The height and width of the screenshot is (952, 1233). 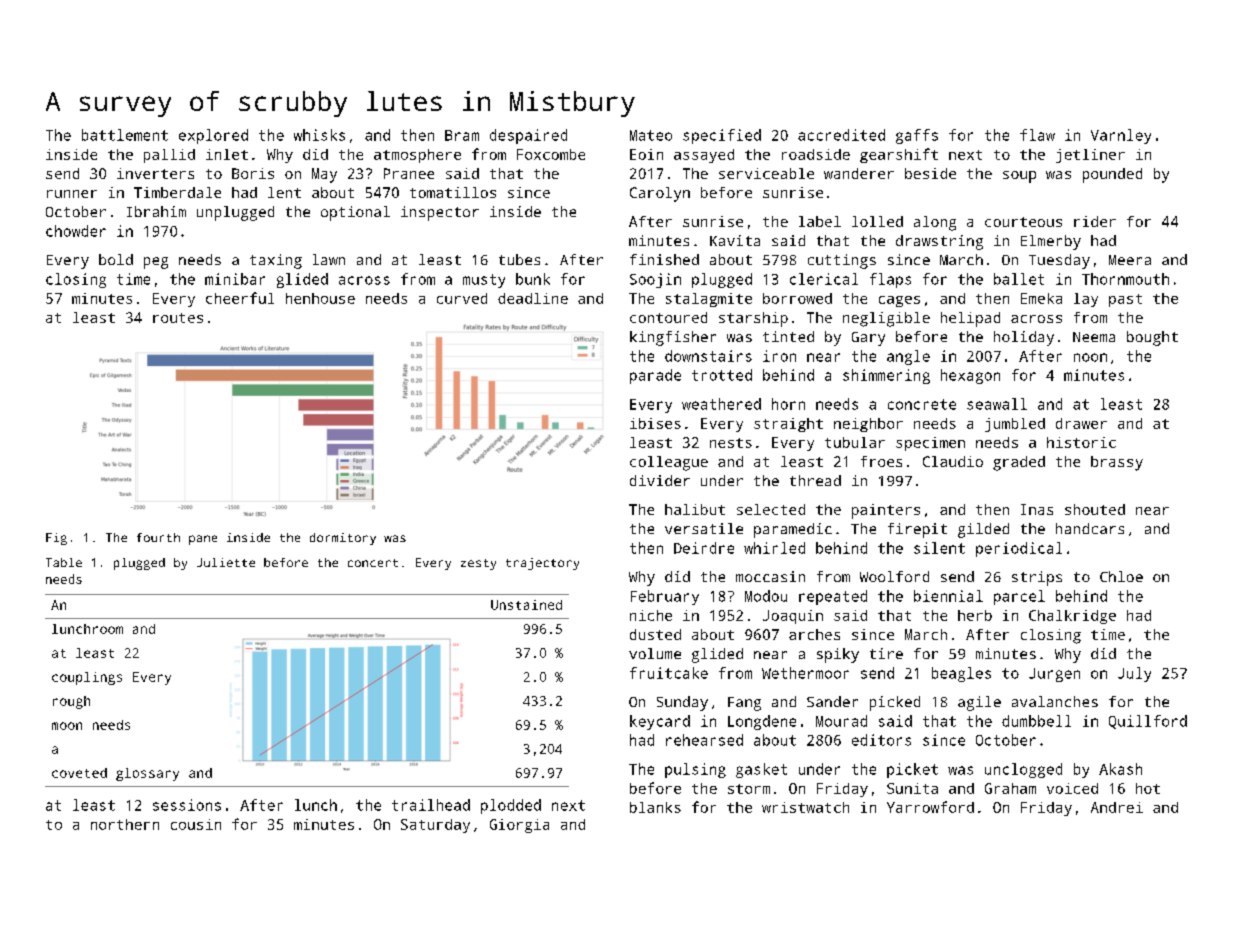 I want to click on specified, so click(x=722, y=136).
